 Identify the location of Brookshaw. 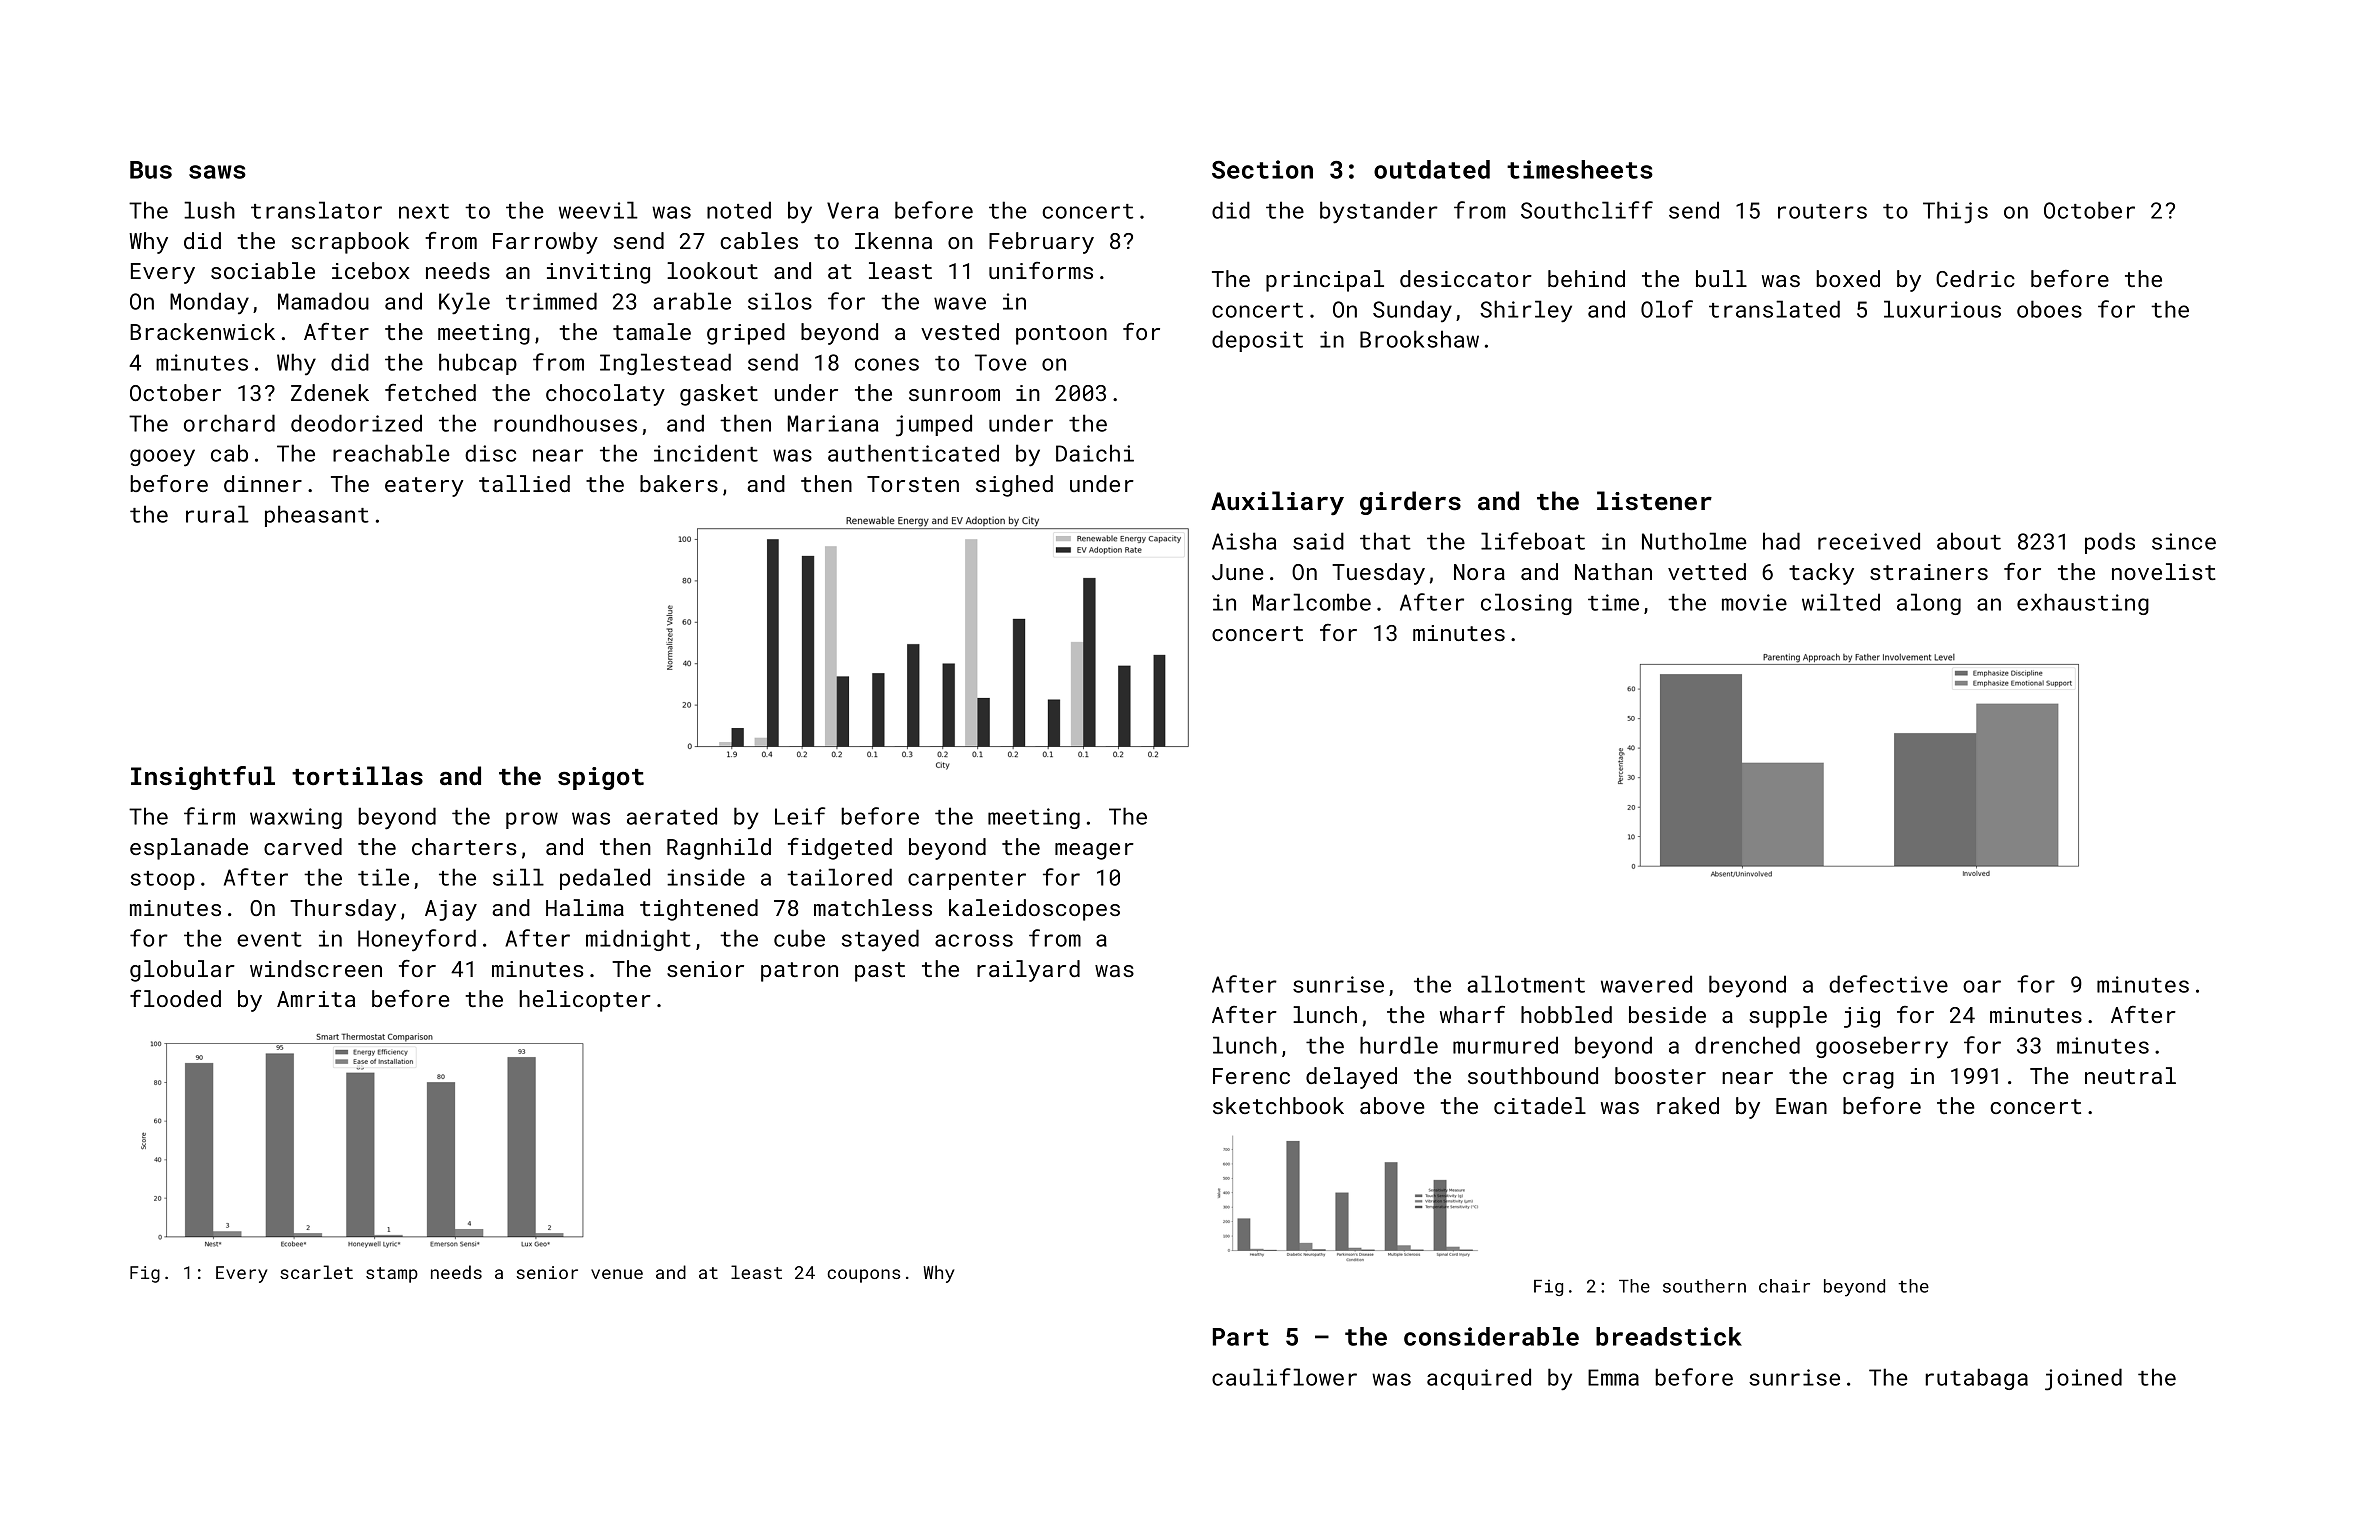
(1419, 339).
